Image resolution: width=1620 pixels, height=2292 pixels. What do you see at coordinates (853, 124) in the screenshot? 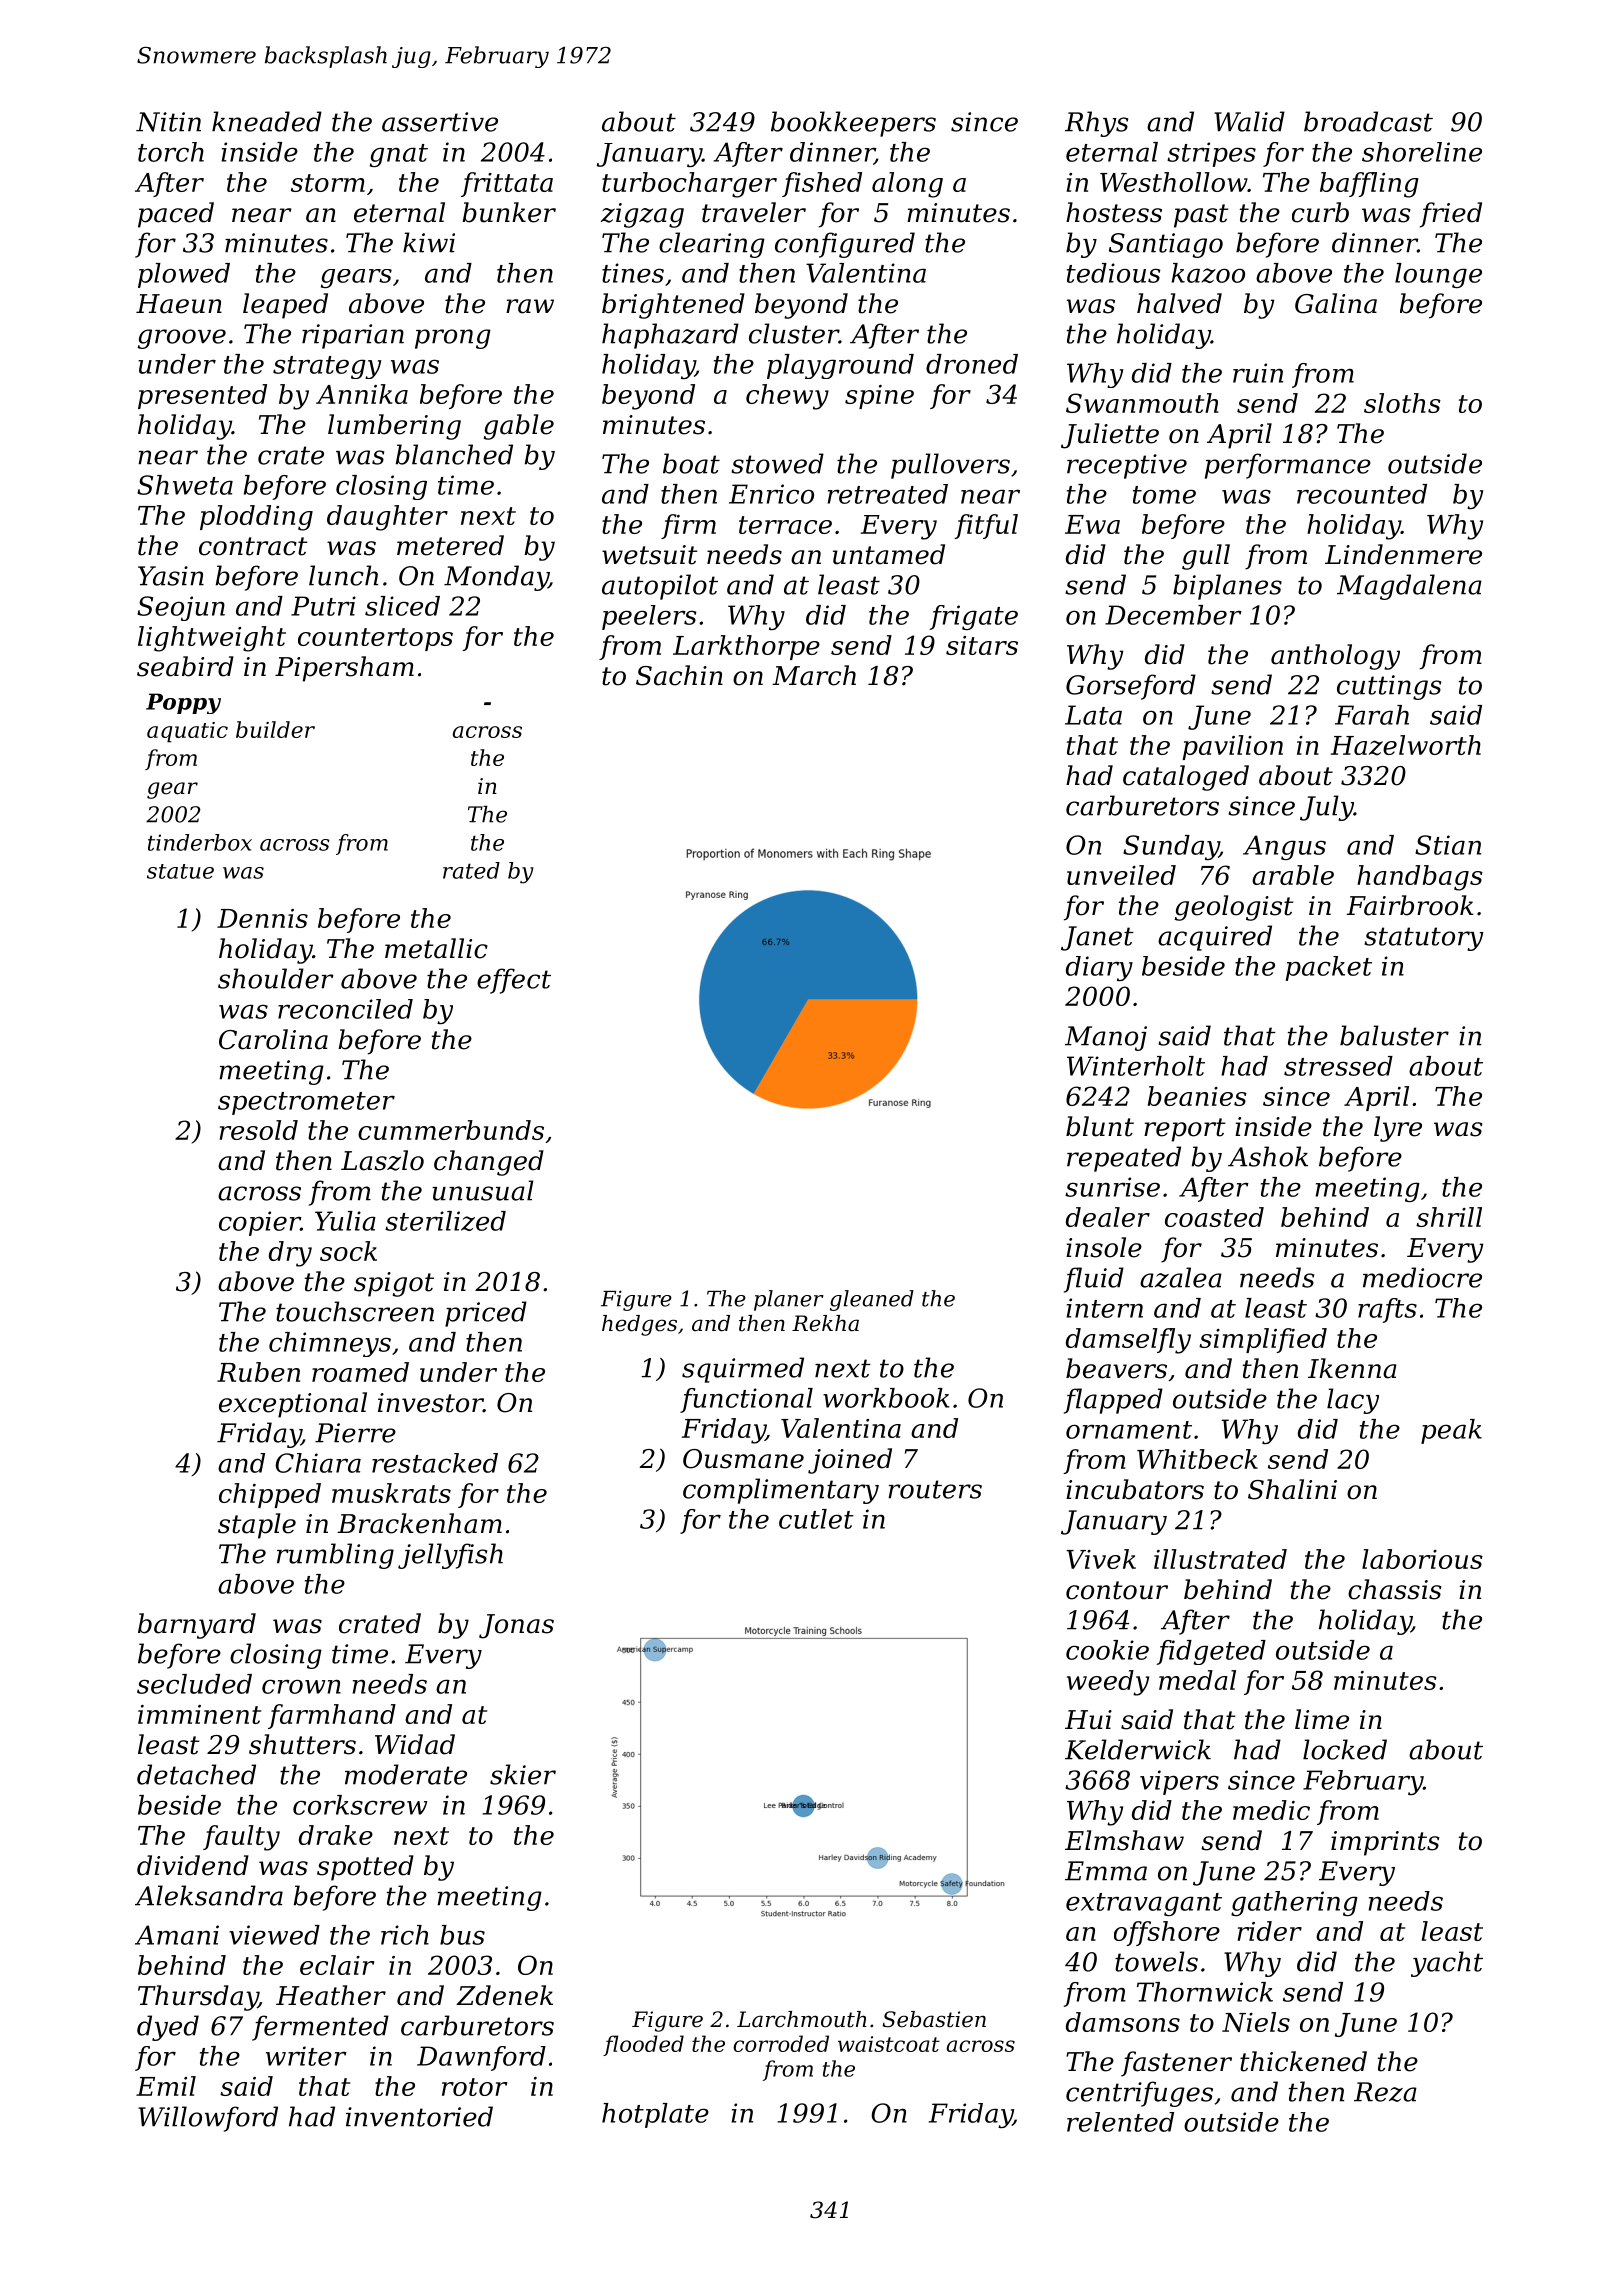
I see `bookkeepers` at bounding box center [853, 124].
